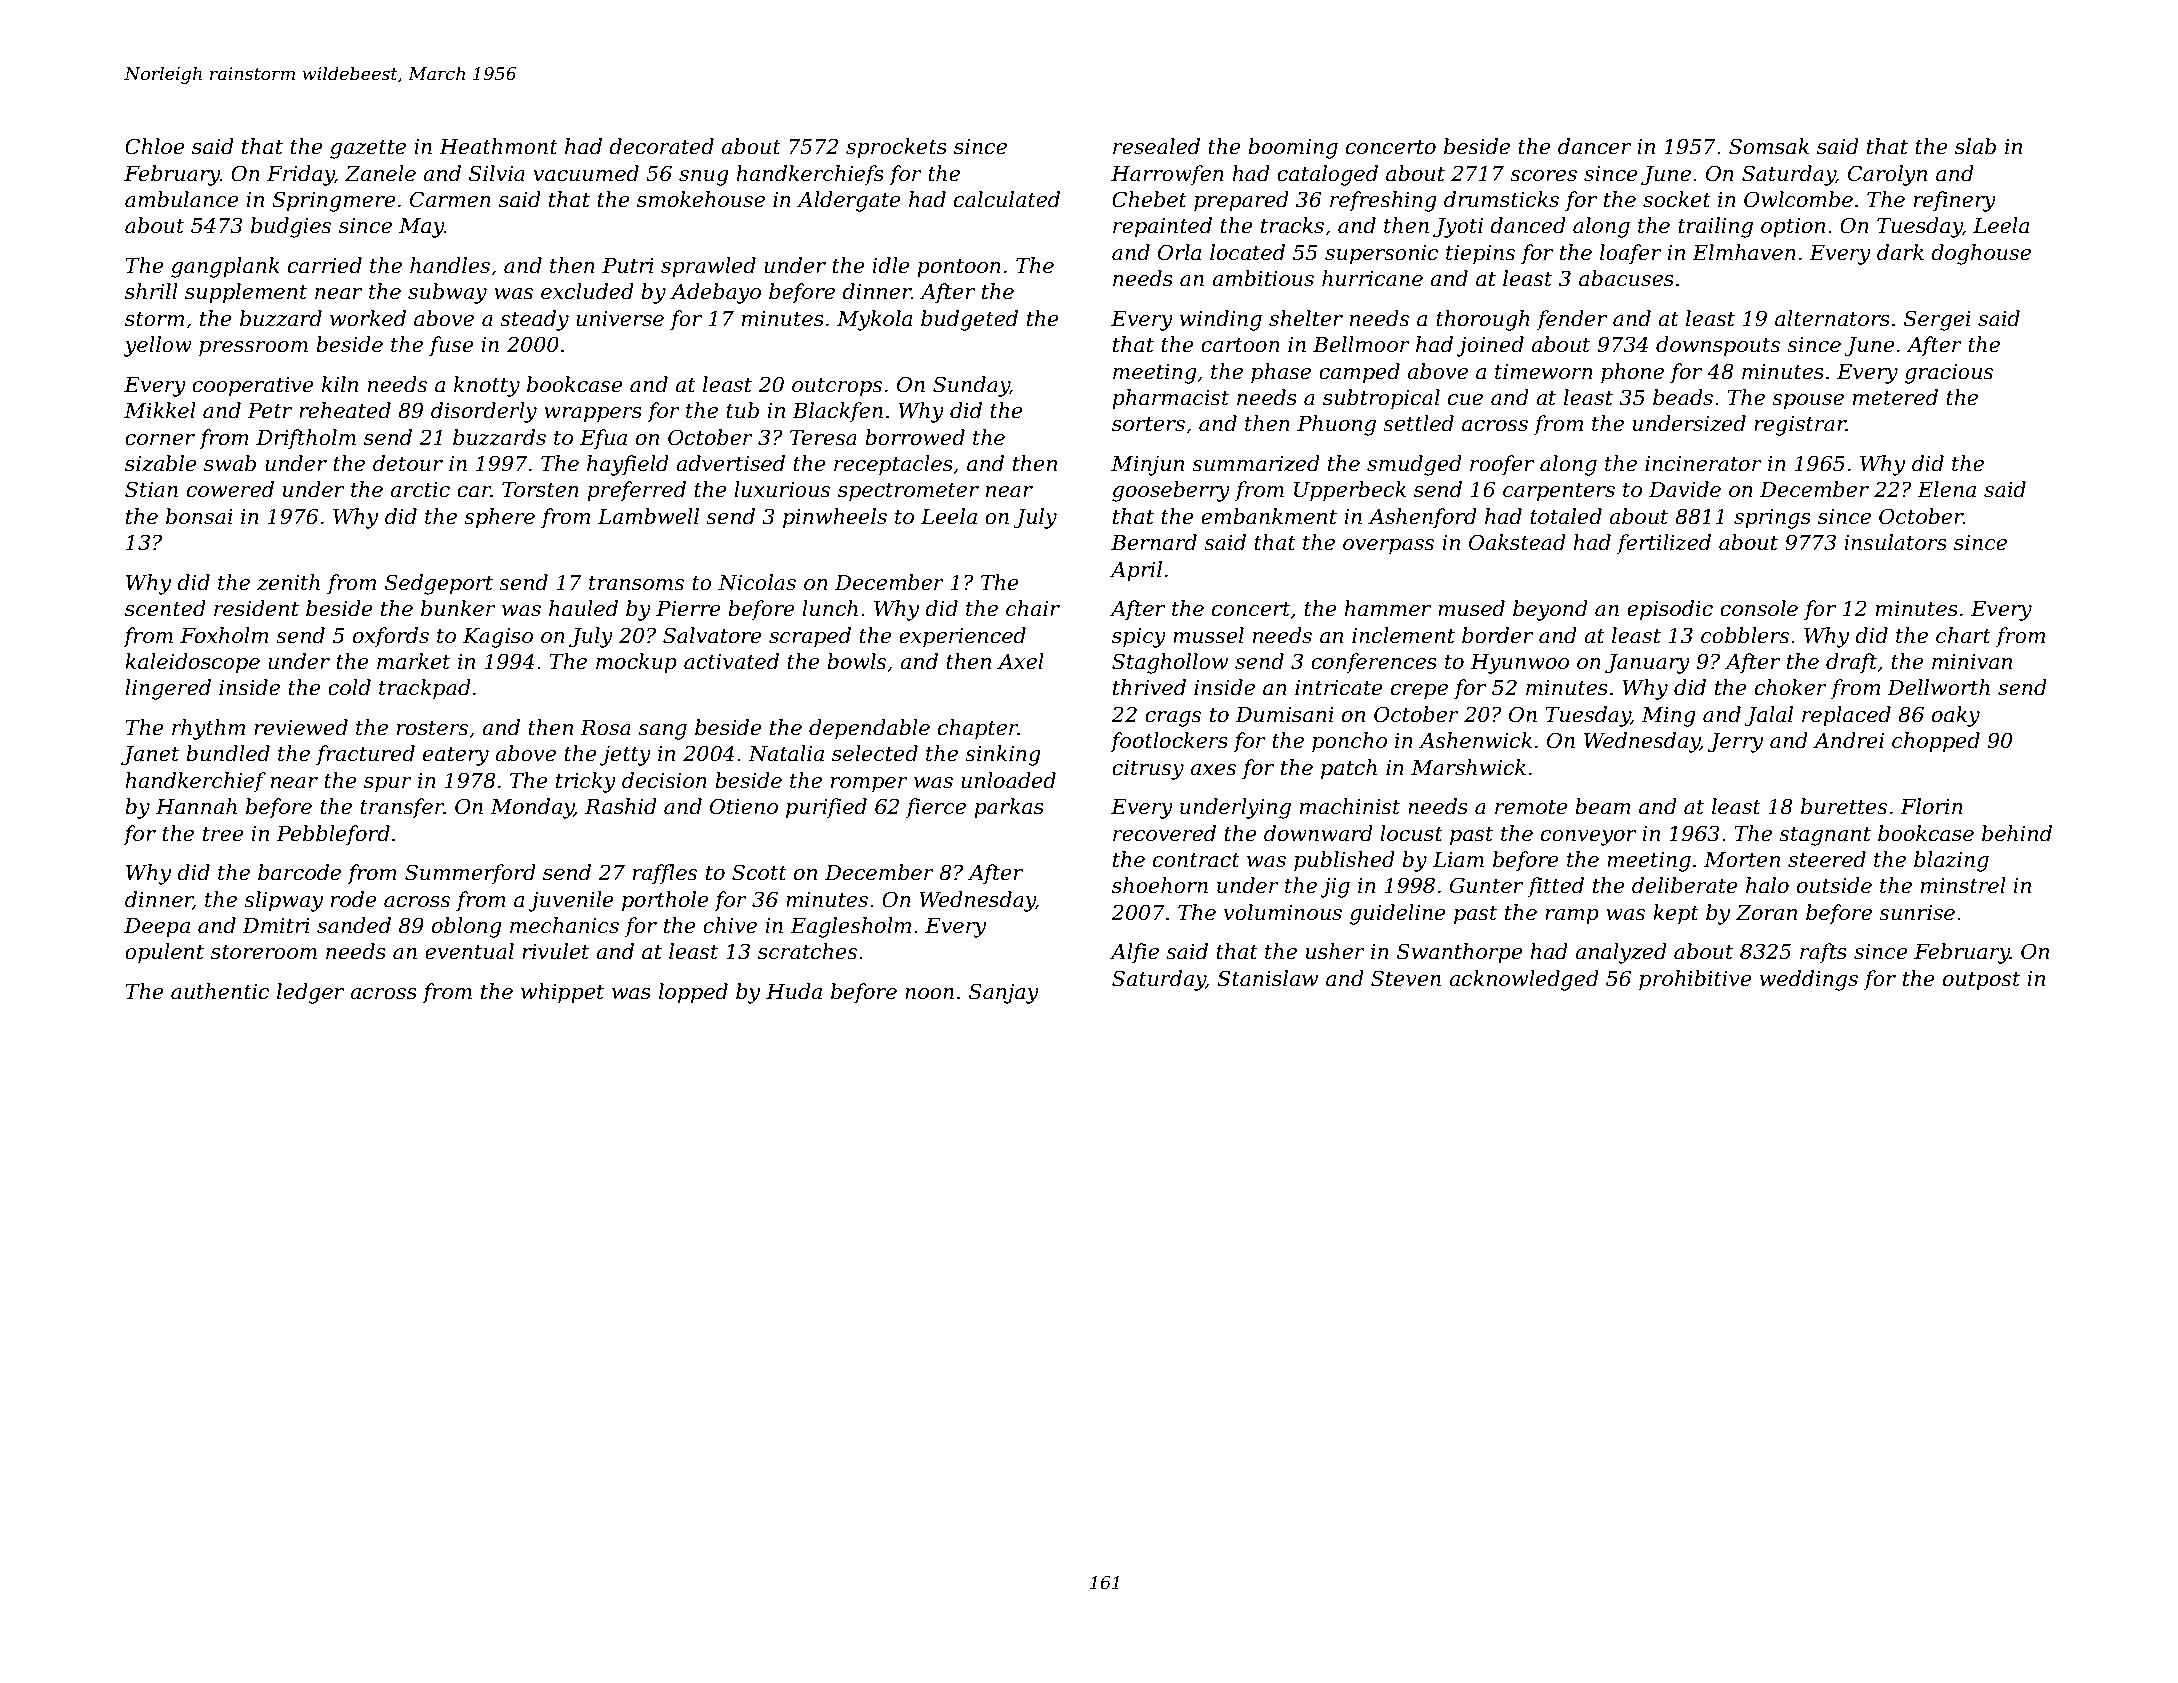 This screenshot has width=2178, height=1683. I want to click on stagnant, so click(1825, 836).
